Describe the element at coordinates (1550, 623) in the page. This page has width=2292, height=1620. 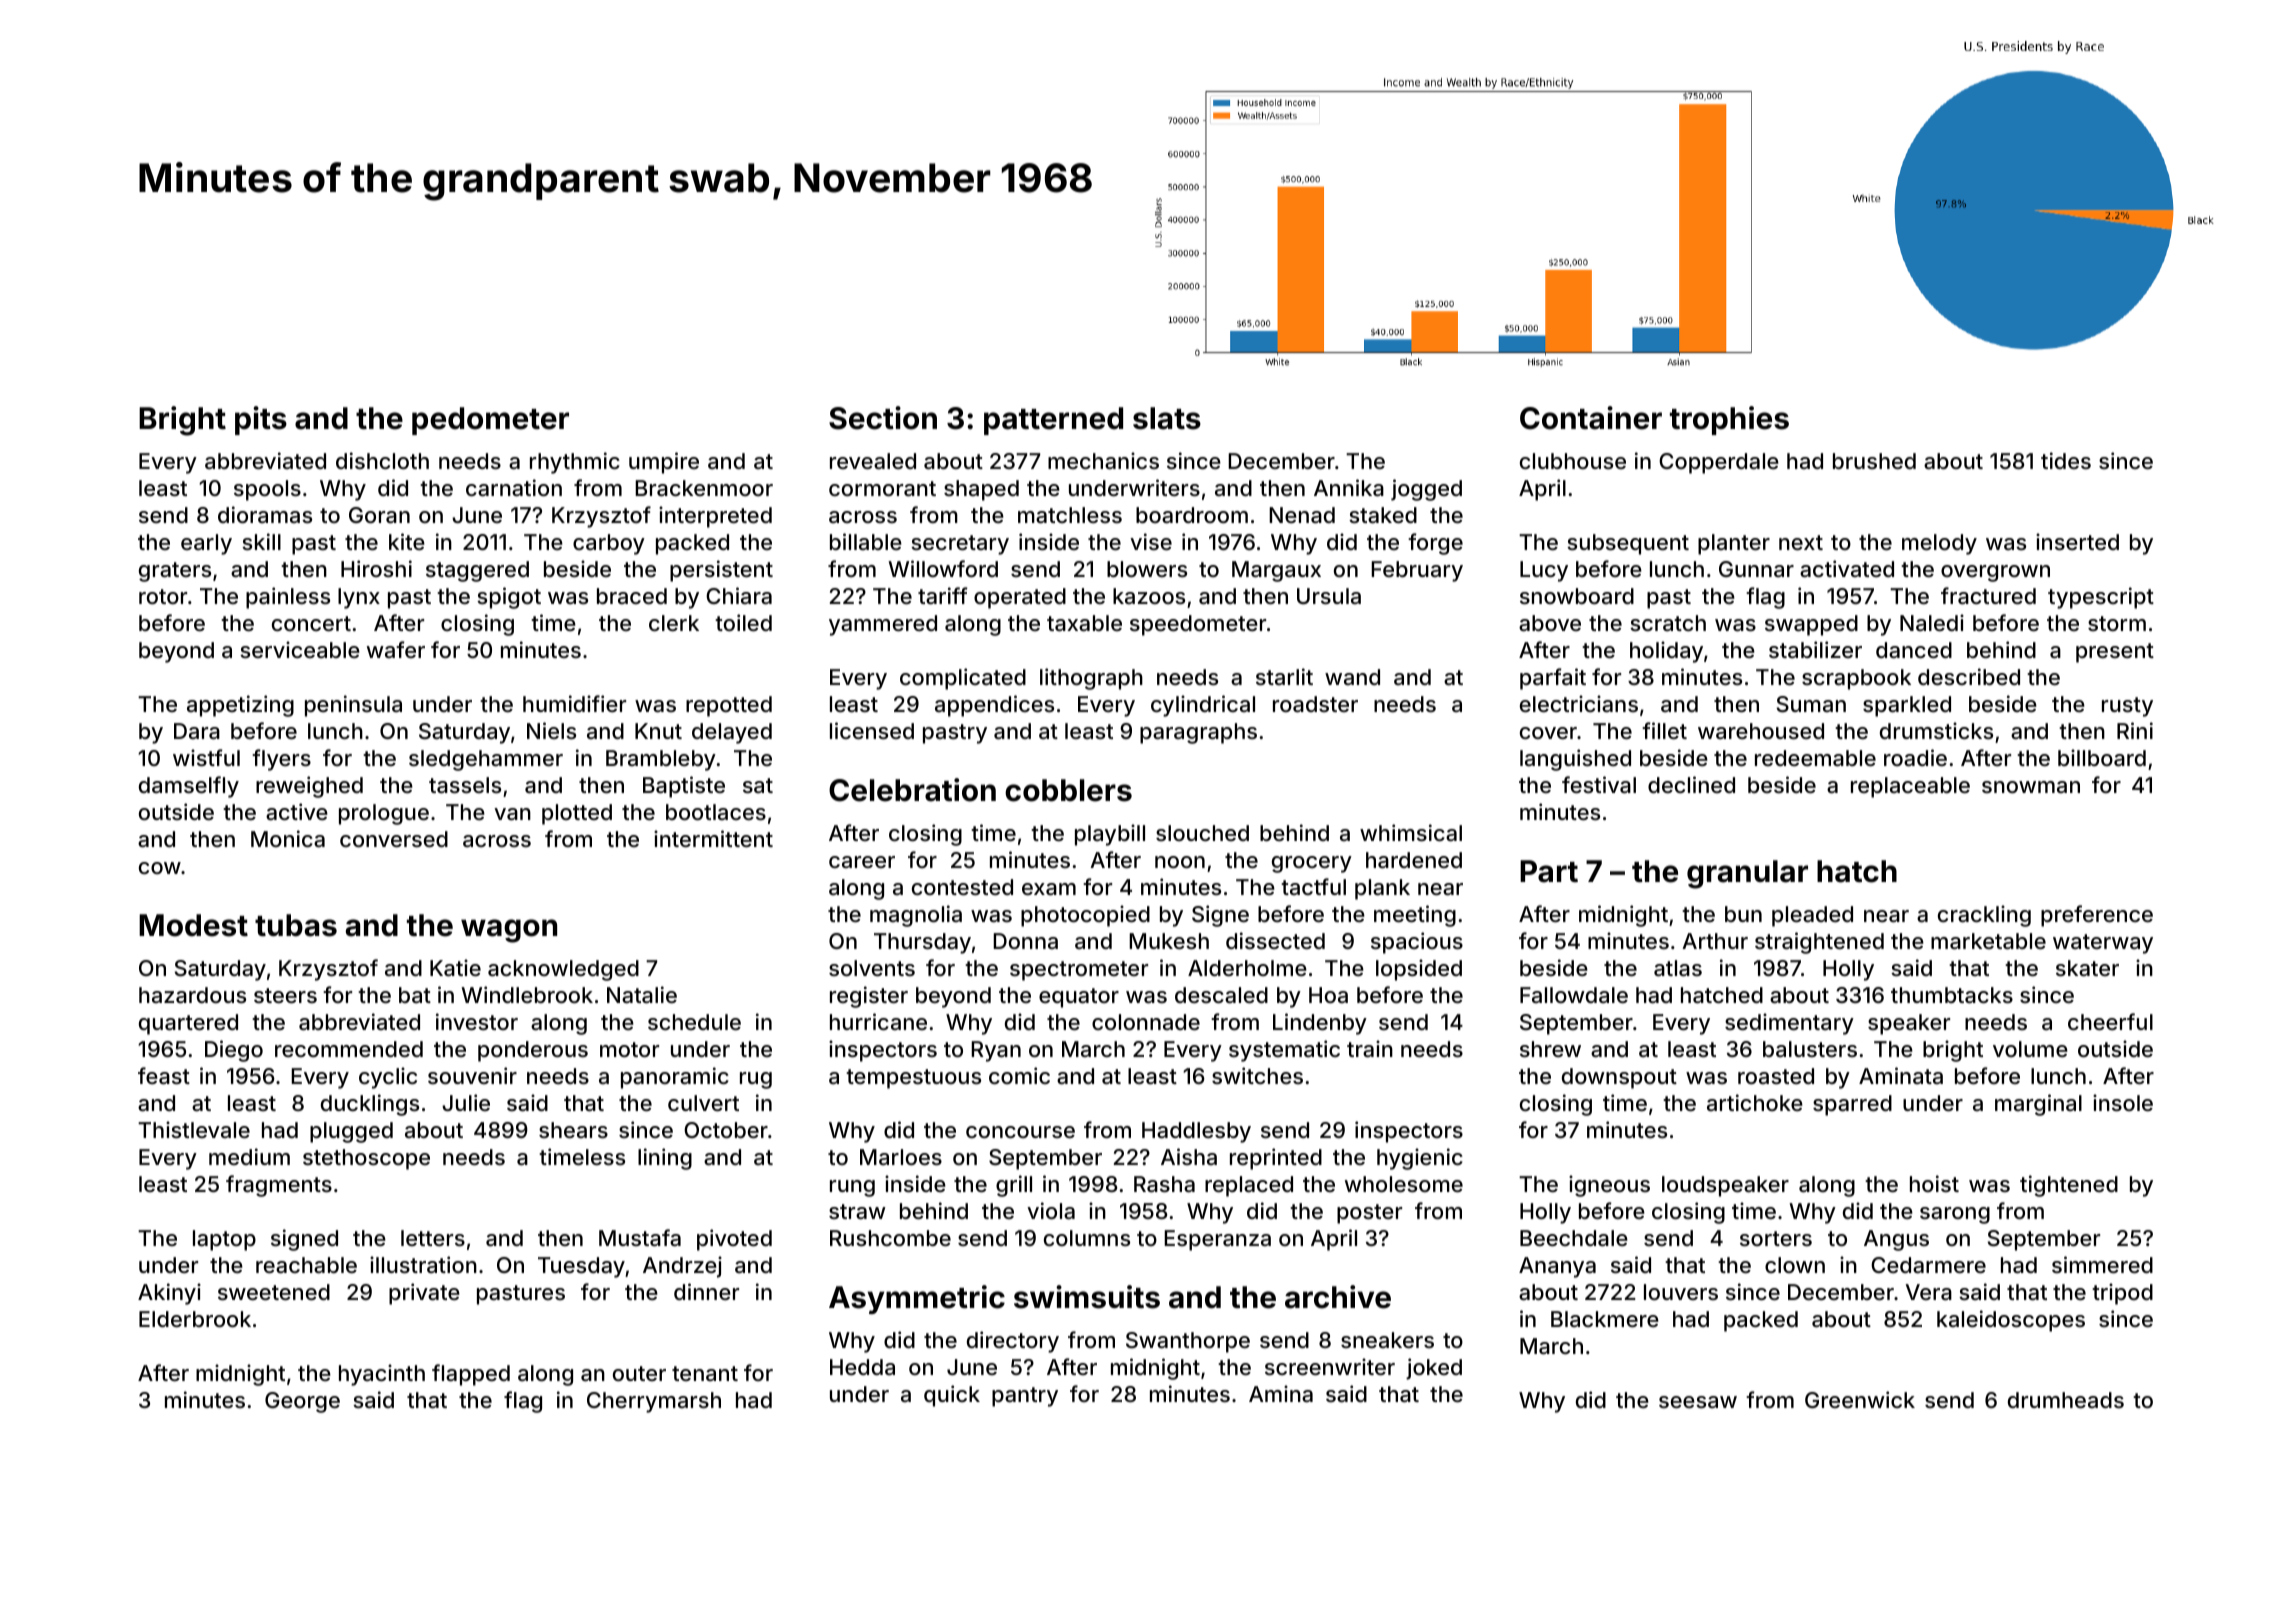
I see `above` at that location.
